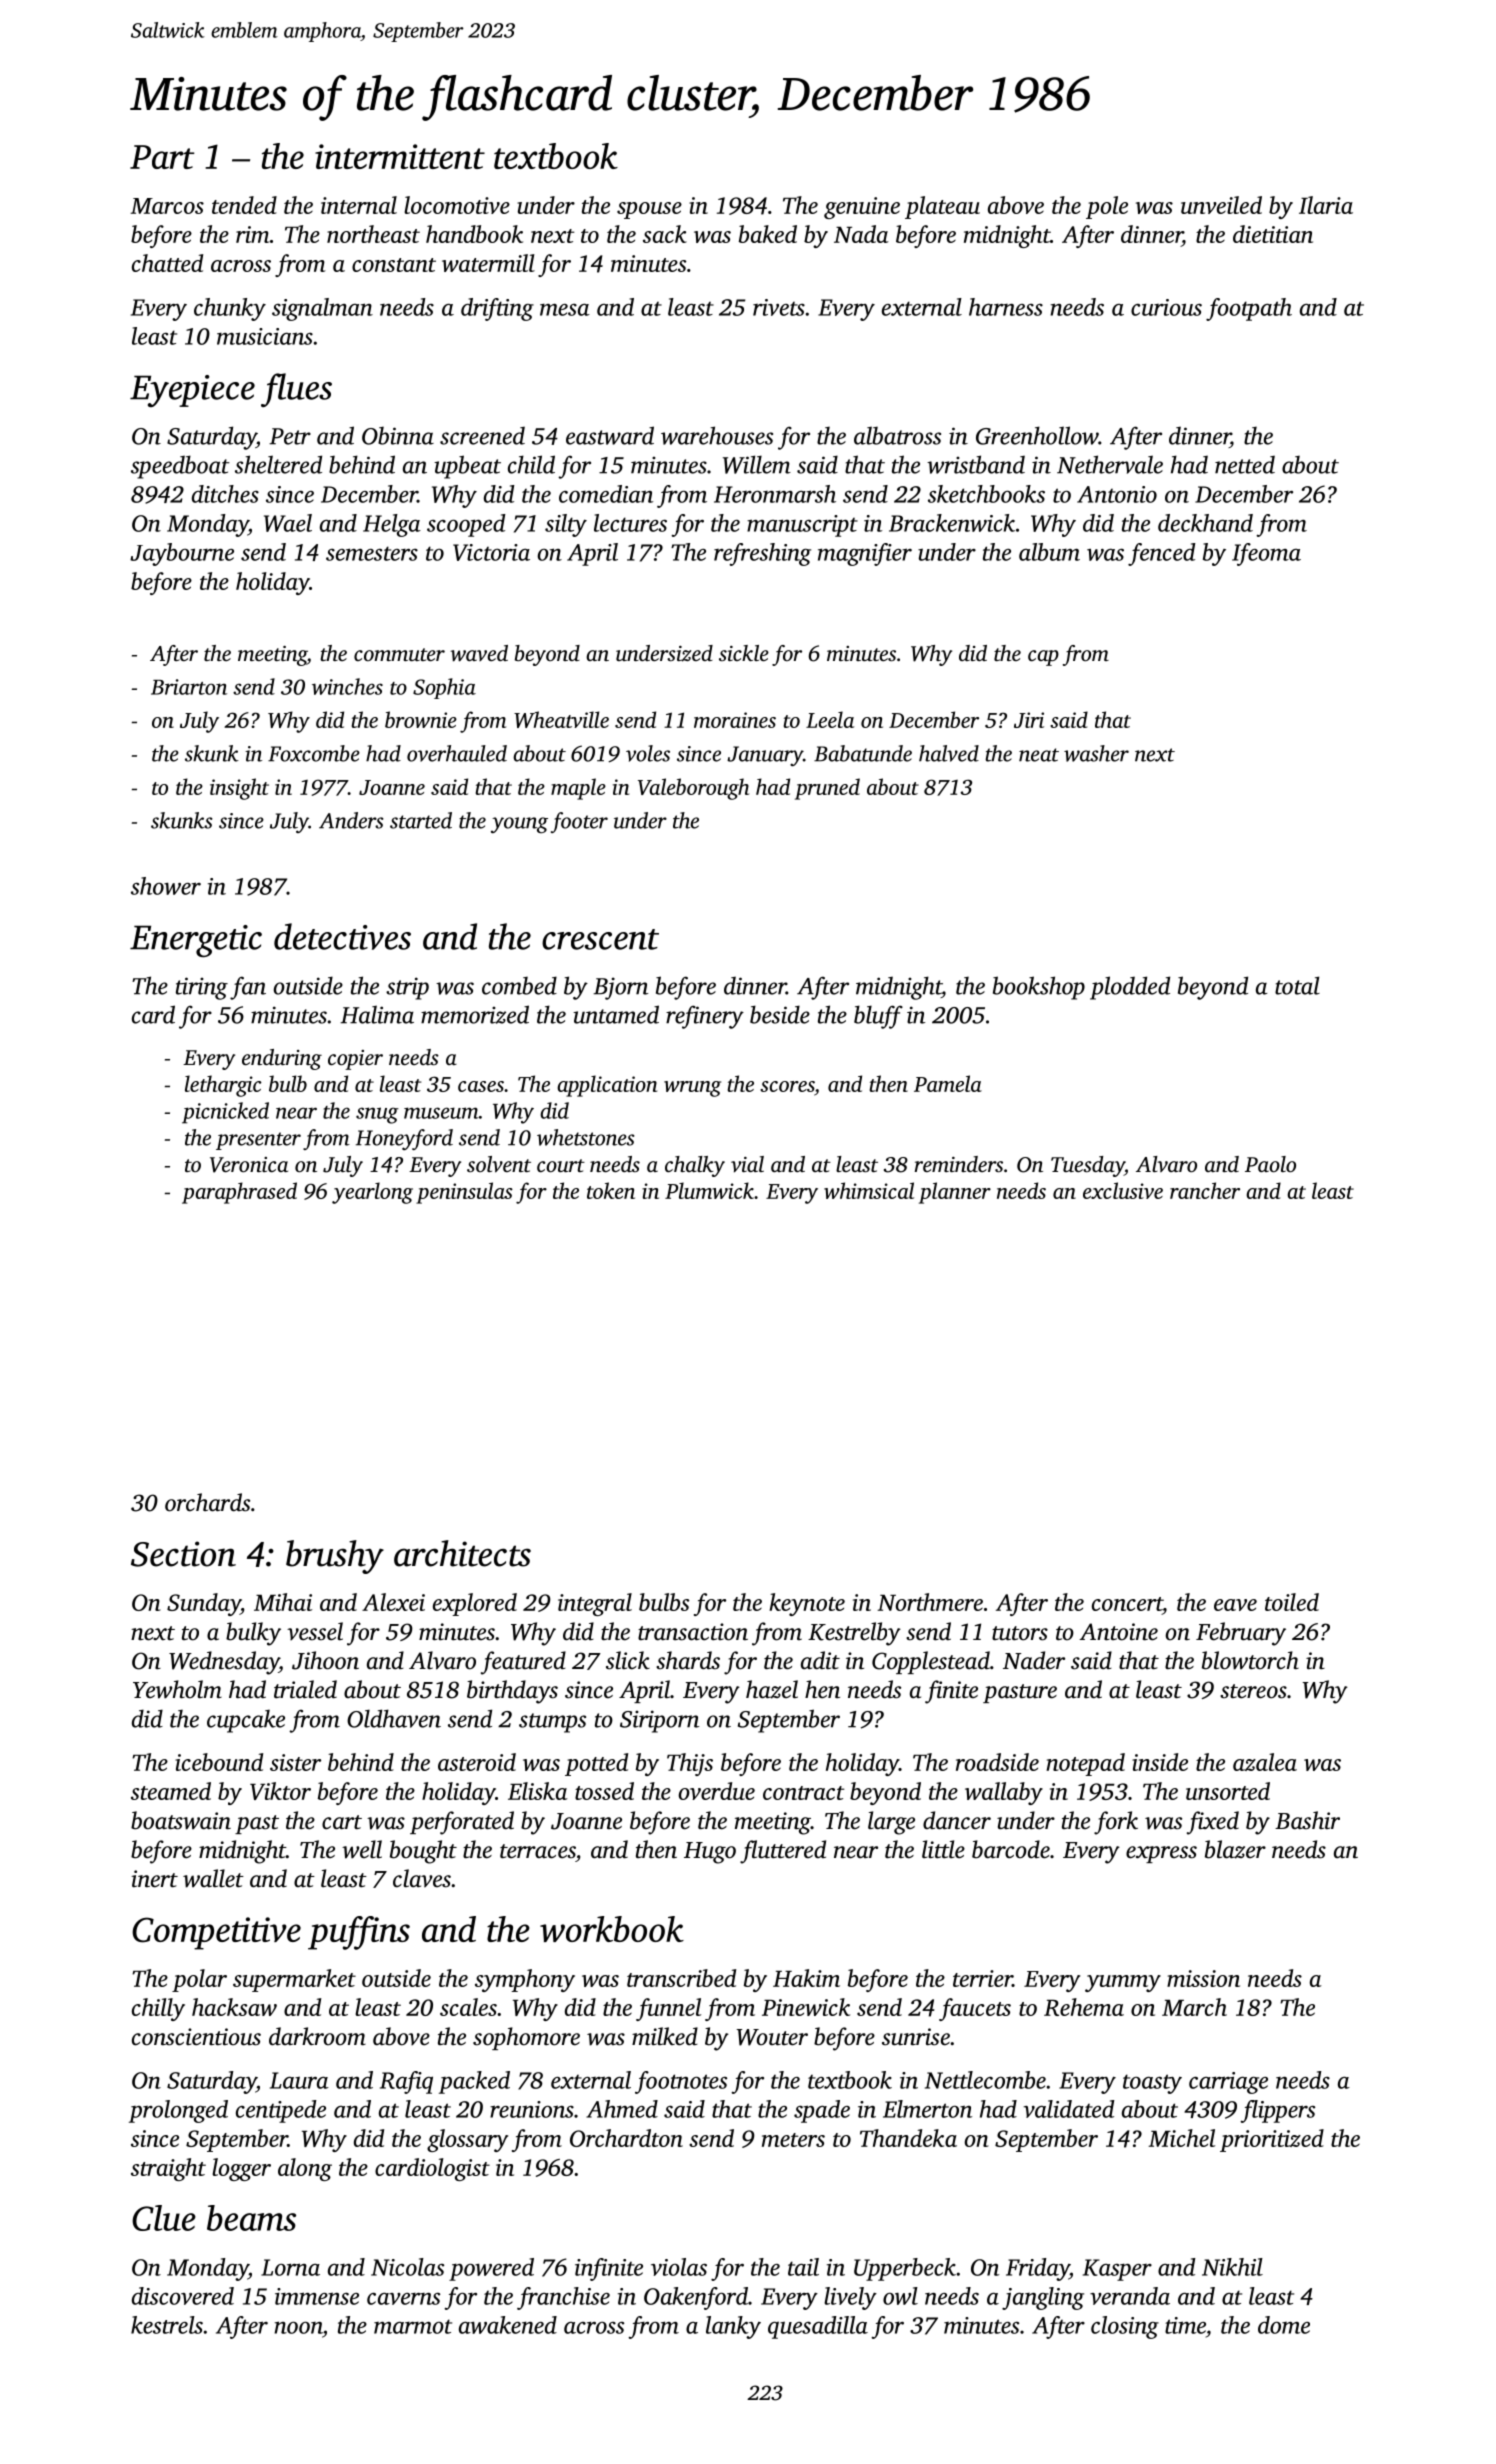 This screenshot has width=1496, height=2464. What do you see at coordinates (1326, 205) in the screenshot?
I see `Ilaria` at bounding box center [1326, 205].
